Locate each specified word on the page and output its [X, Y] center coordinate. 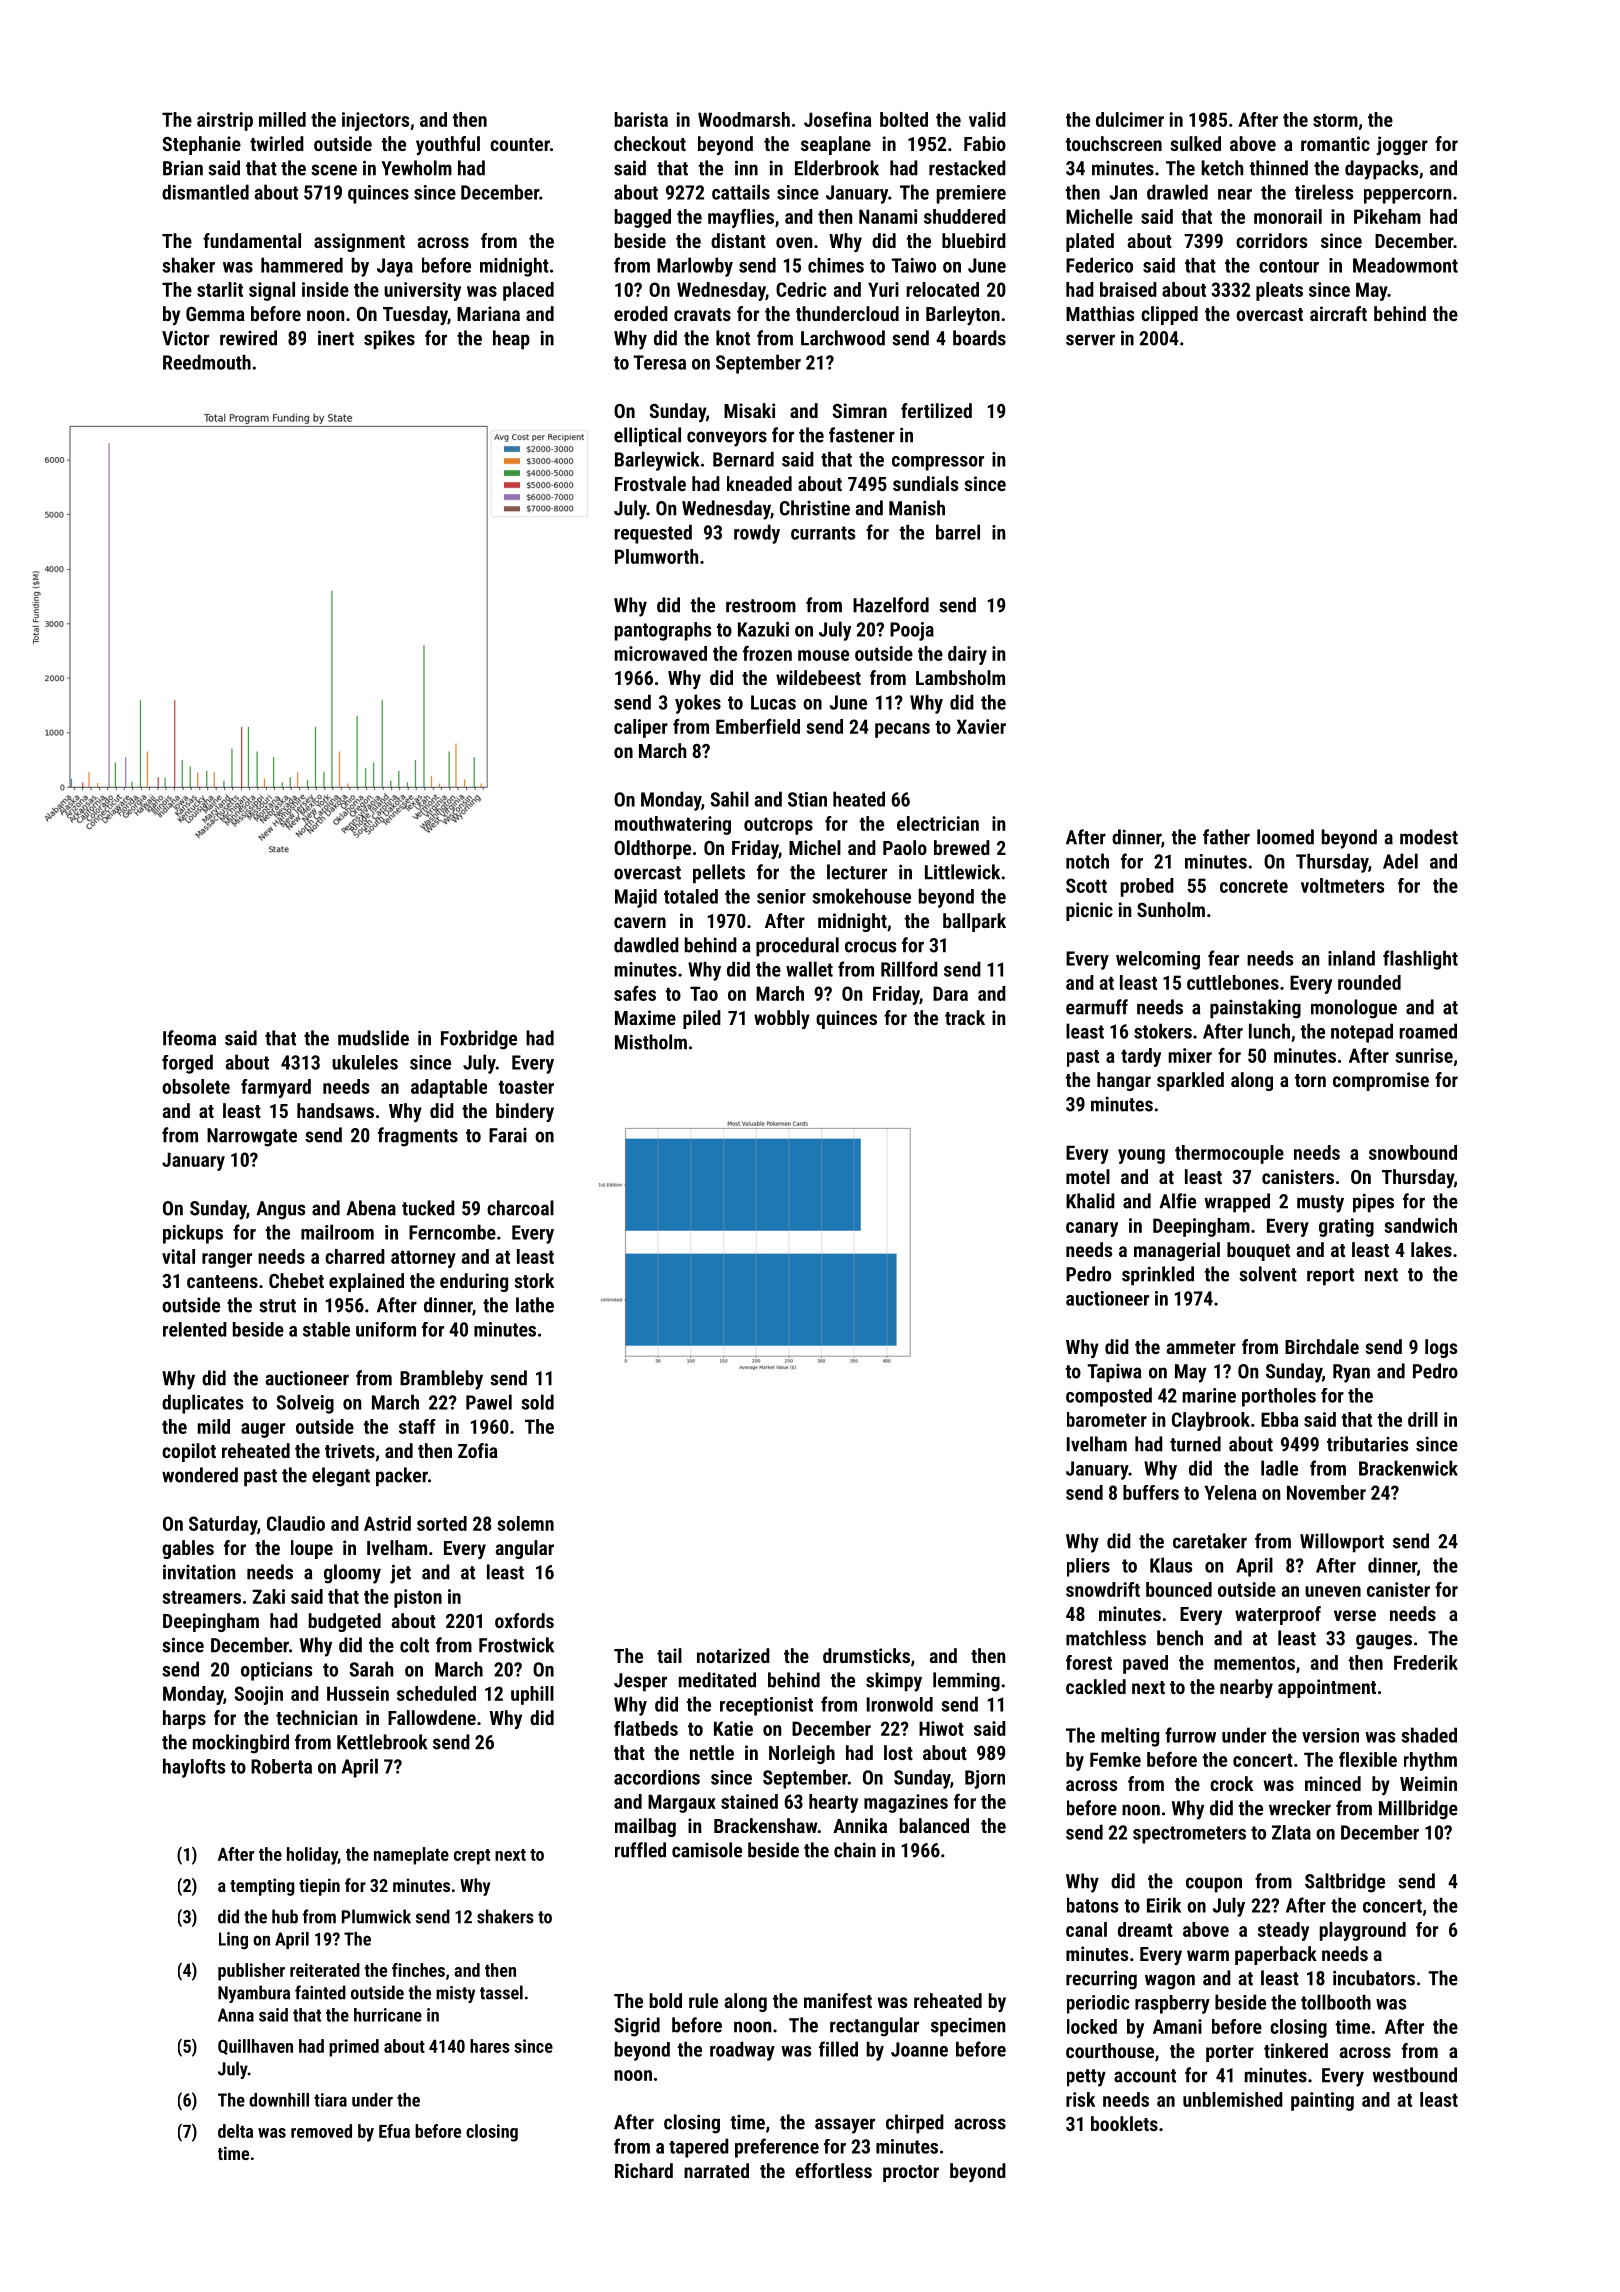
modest [1429, 837]
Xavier [981, 726]
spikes [389, 340]
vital [178, 1256]
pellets [719, 874]
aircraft [1338, 313]
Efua [394, 2131]
